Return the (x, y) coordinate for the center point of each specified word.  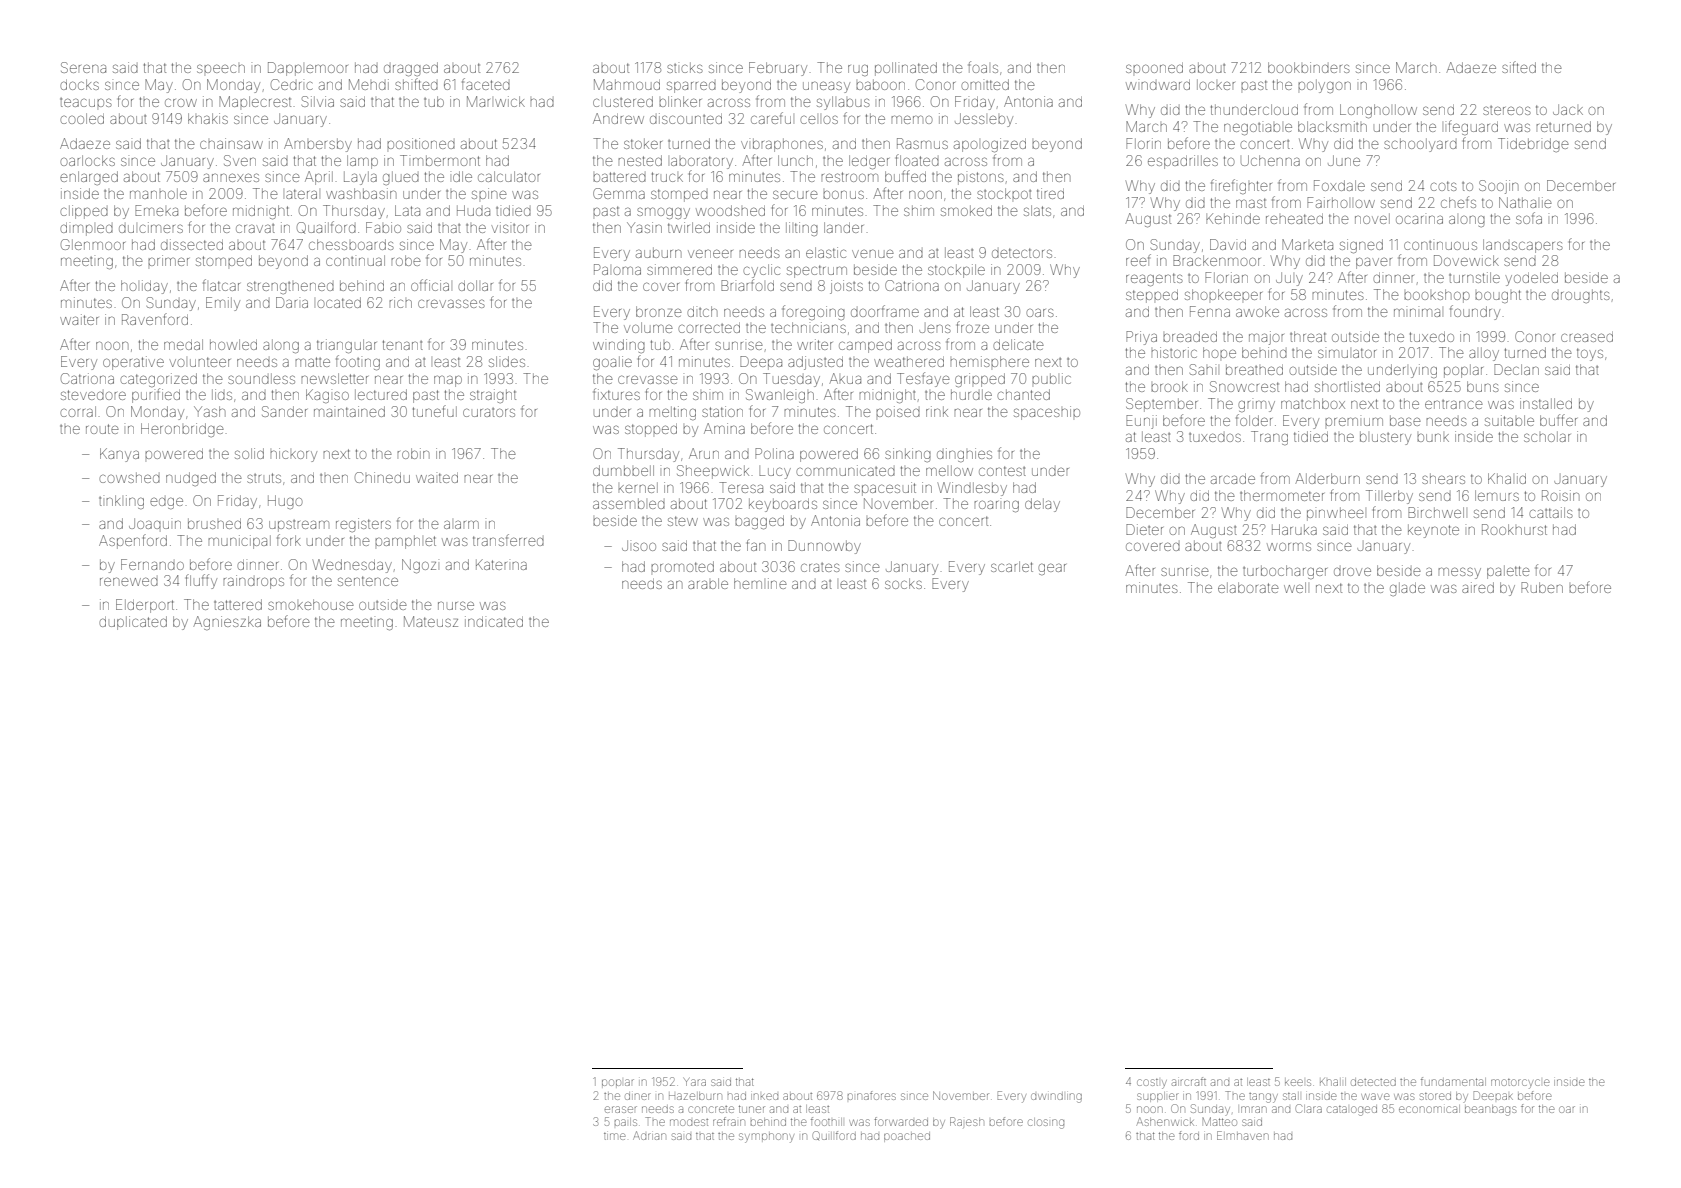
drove (1352, 571)
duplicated (133, 623)
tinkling (121, 502)
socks (903, 583)
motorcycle (1520, 1084)
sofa (1529, 218)
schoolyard (1420, 145)
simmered (679, 269)
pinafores (872, 1095)
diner (638, 1096)
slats (1037, 210)
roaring (996, 506)
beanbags (1490, 1110)
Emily (223, 304)
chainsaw (231, 143)
